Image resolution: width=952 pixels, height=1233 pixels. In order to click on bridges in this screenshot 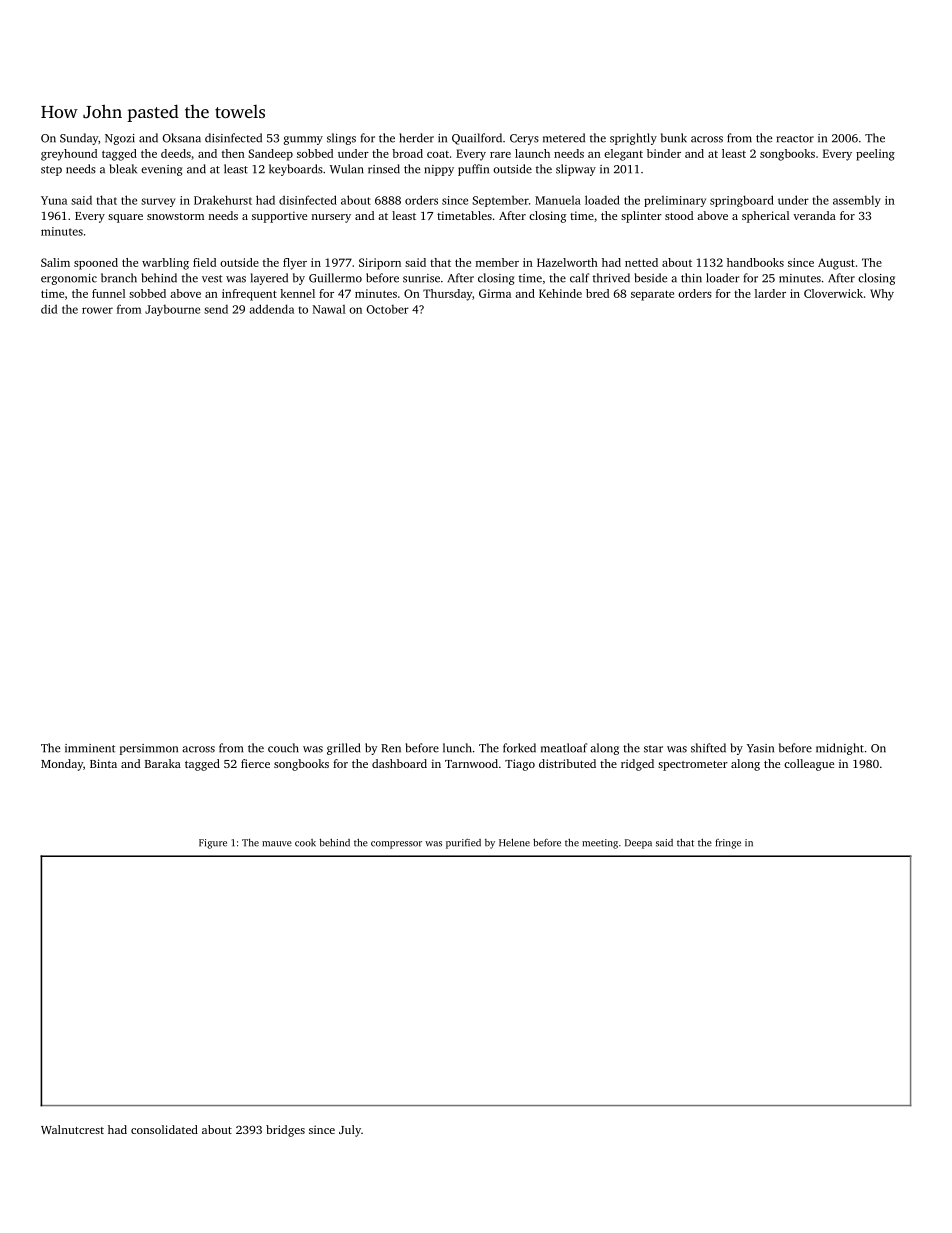, I will do `click(285, 1131)`.
